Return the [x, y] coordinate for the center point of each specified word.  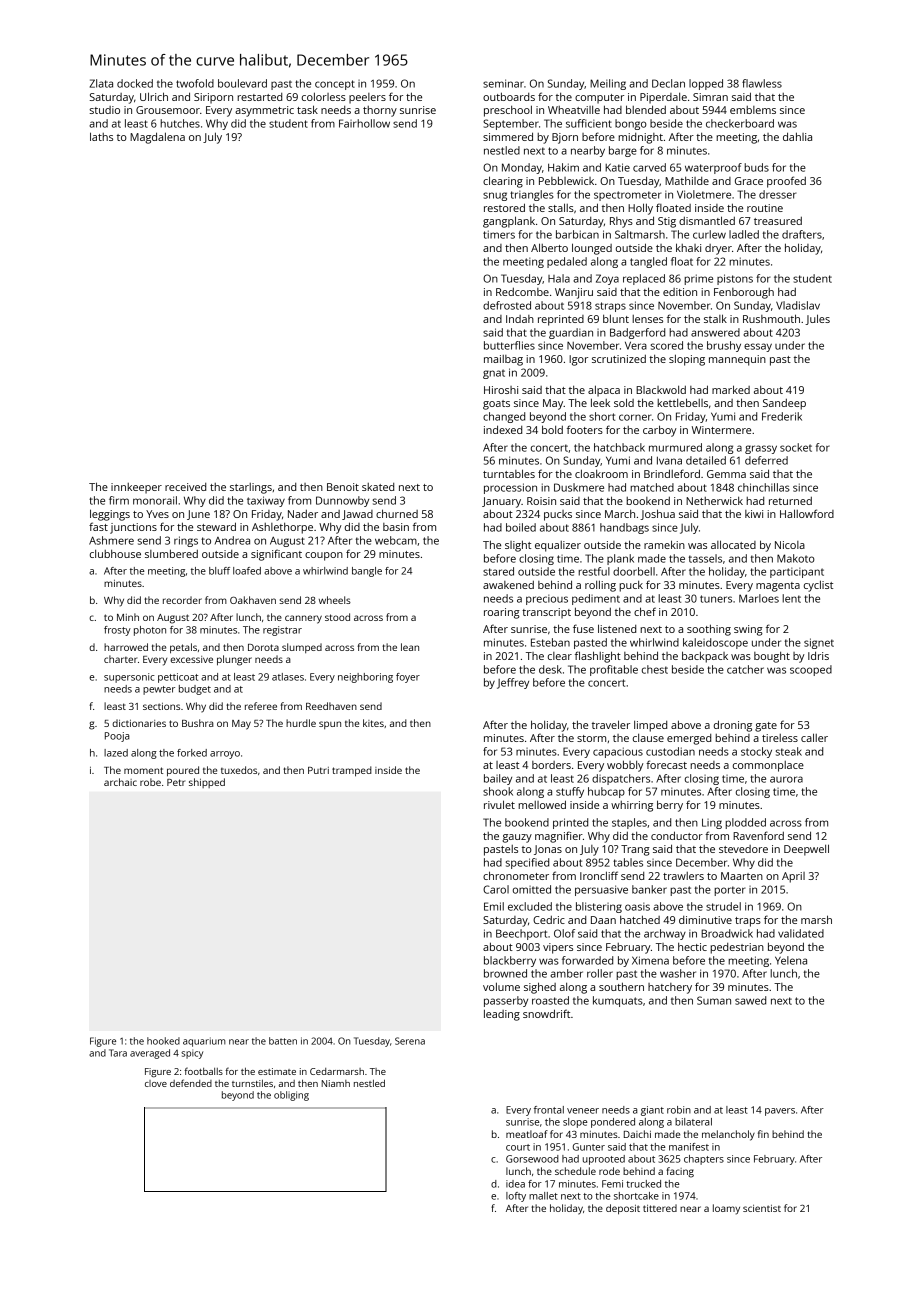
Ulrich [154, 96]
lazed [116, 753]
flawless [762, 83]
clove [156, 1083]
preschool [508, 111]
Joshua [657, 514]
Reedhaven [331, 706]
